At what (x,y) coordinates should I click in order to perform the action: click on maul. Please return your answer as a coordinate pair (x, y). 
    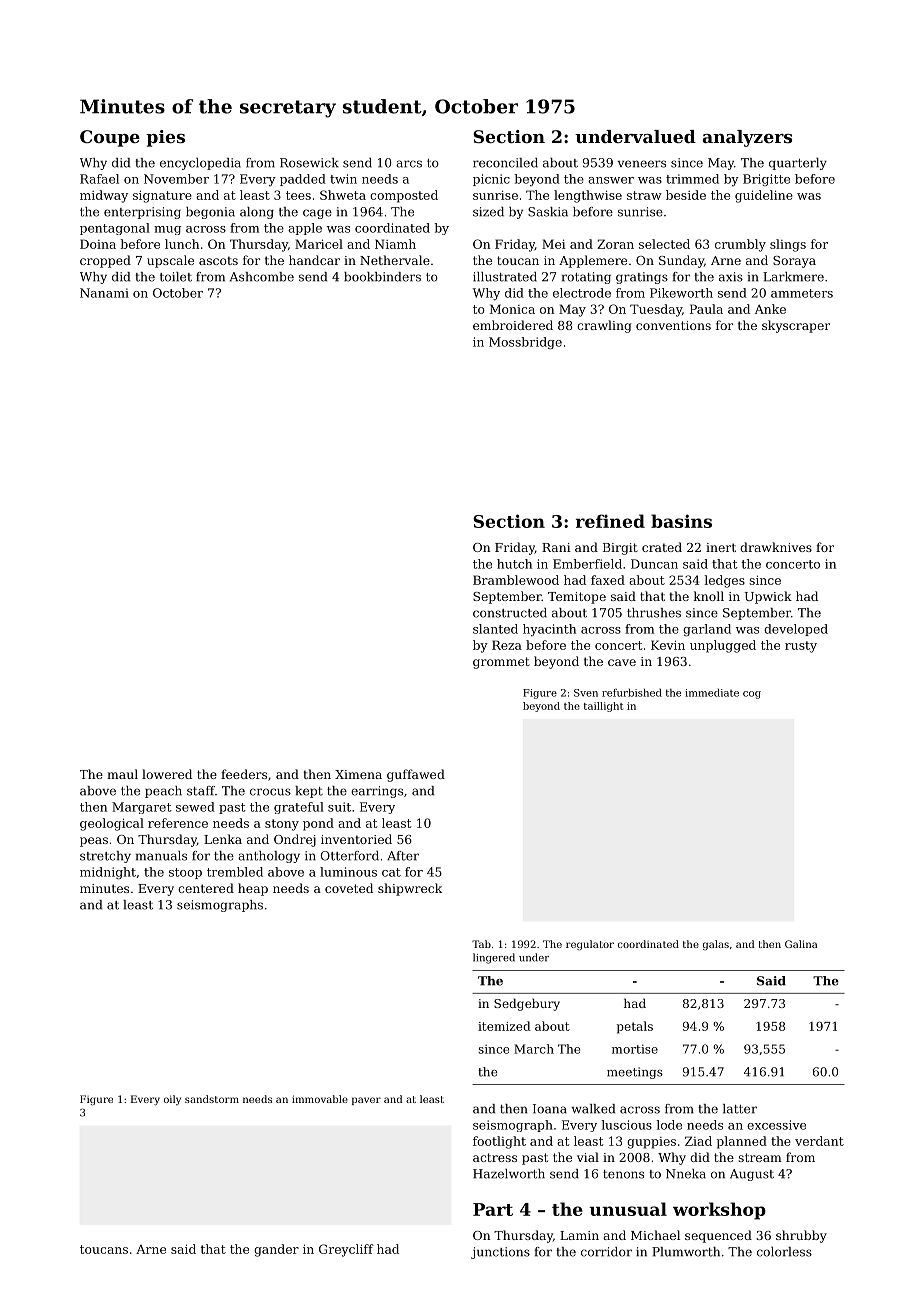
    Looking at the image, I should click on (122, 774).
